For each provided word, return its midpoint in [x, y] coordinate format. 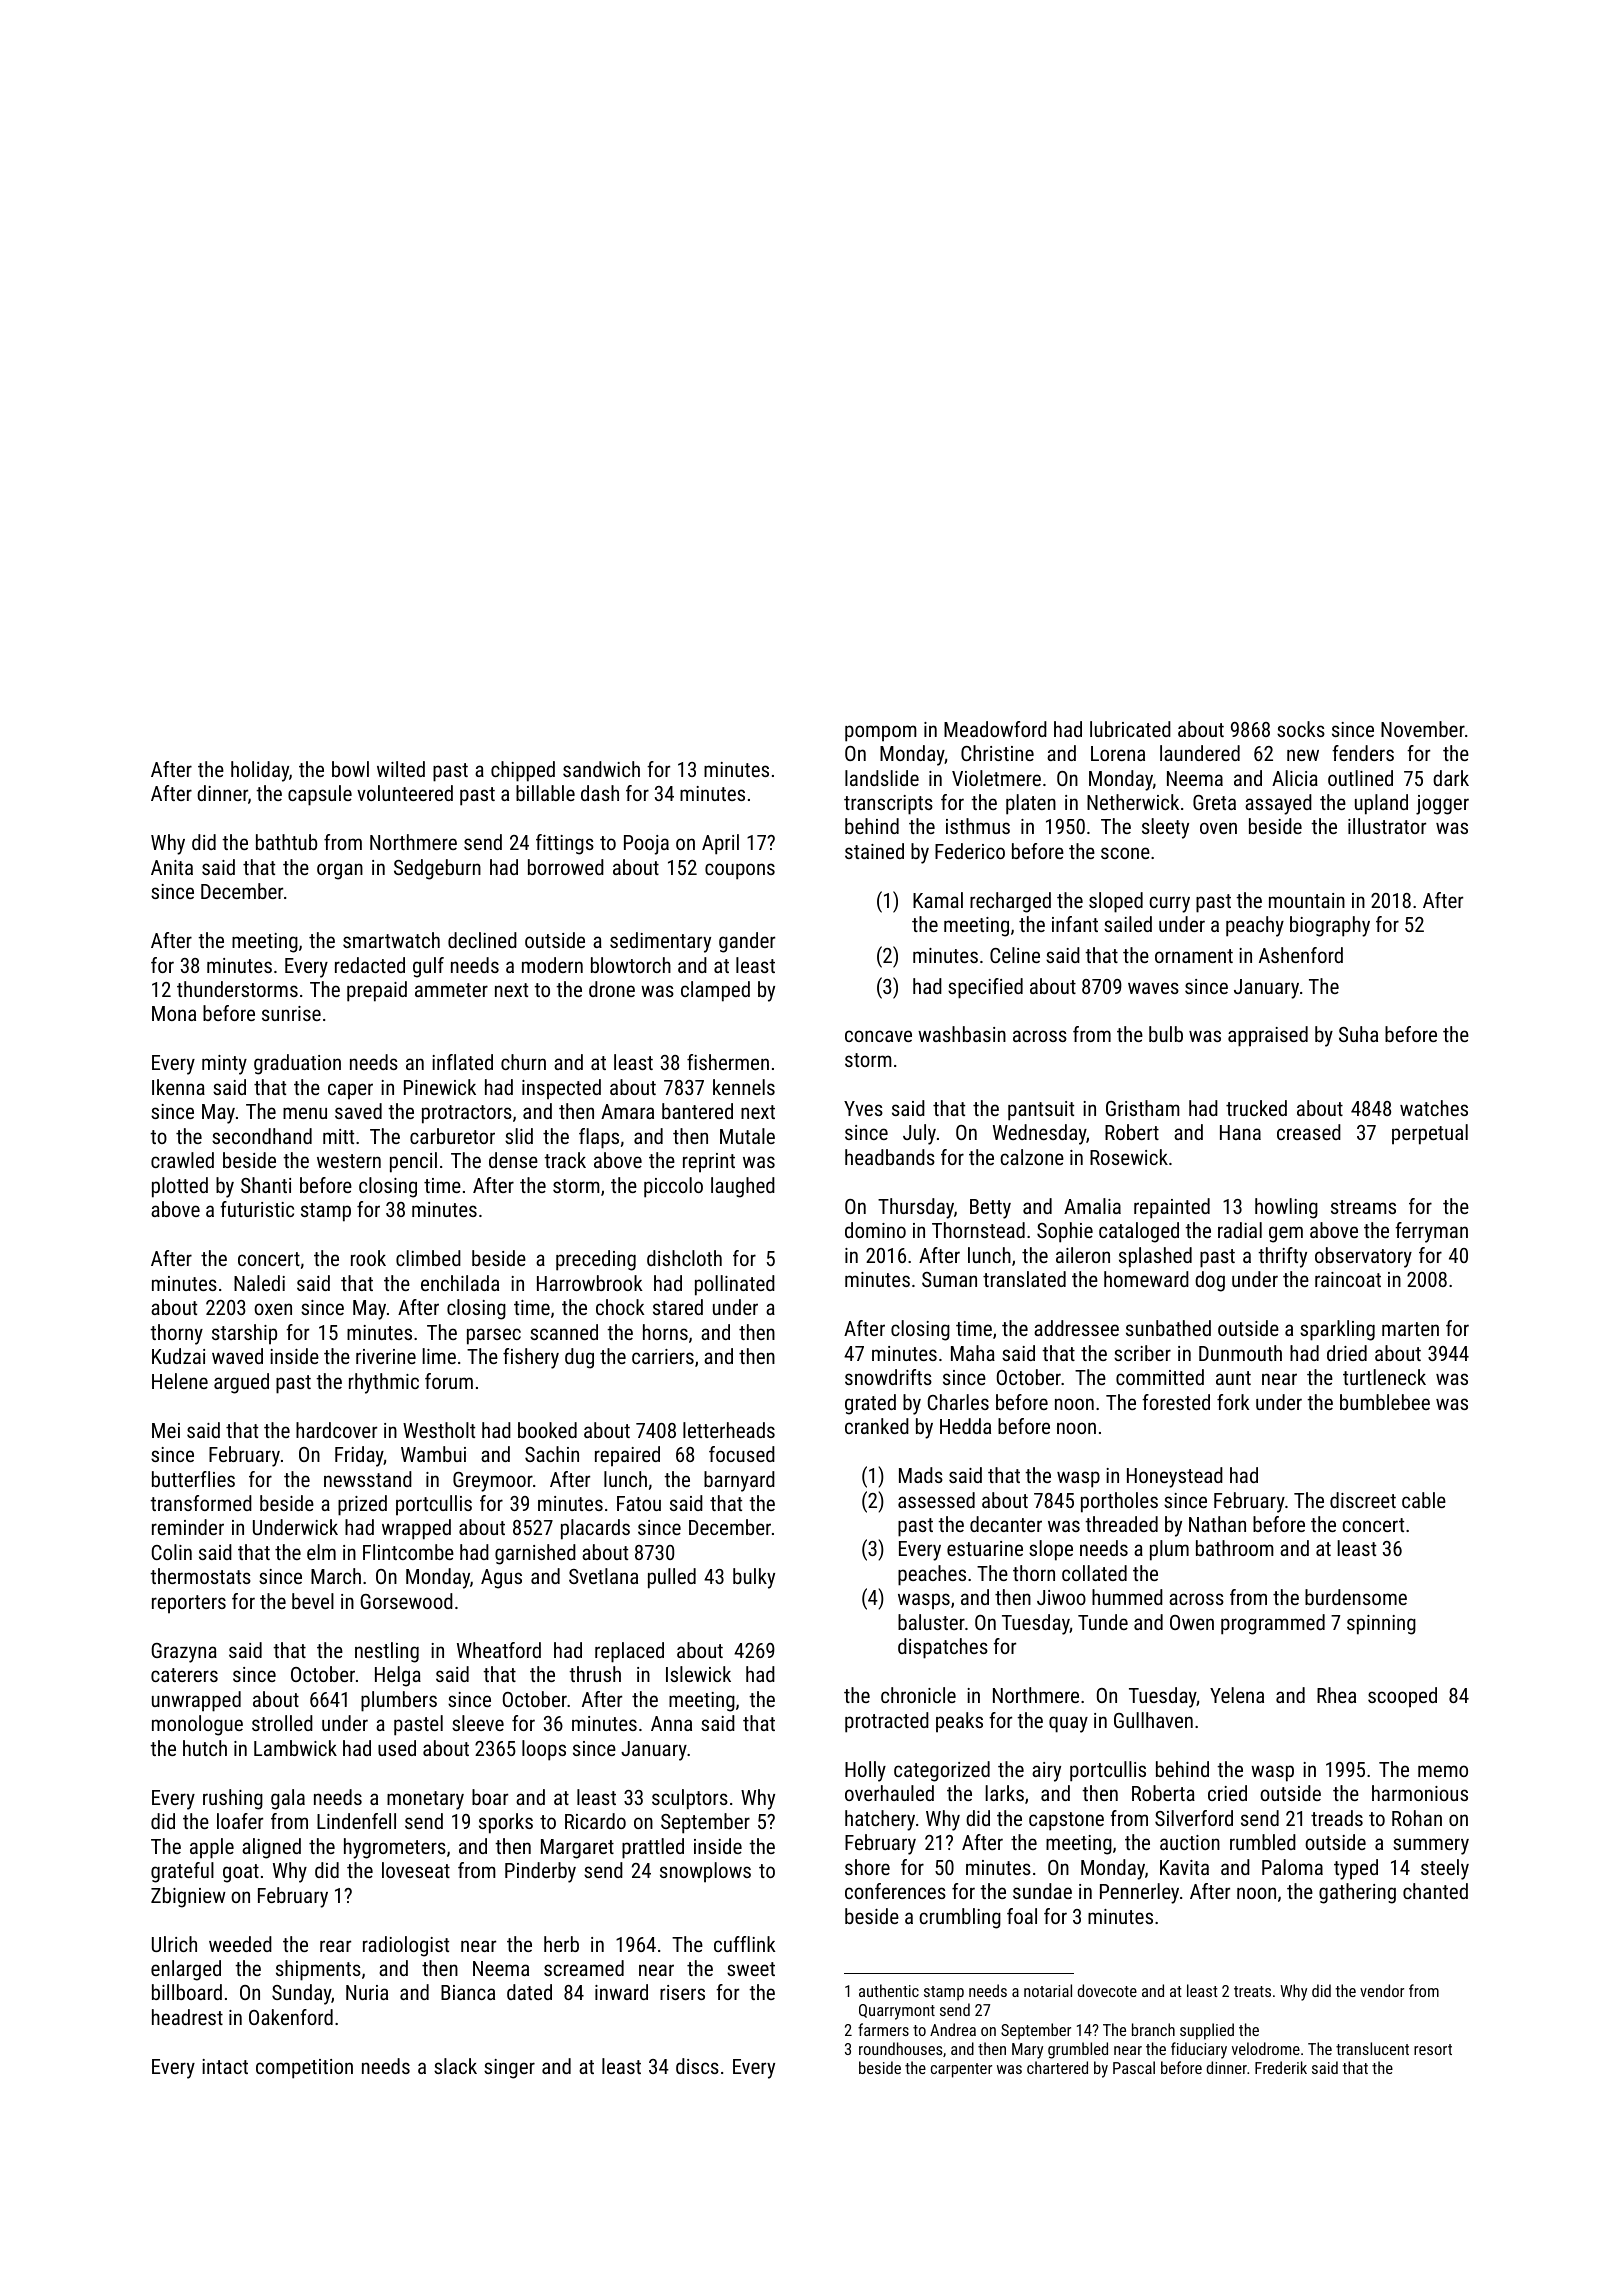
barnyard [739, 1481]
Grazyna [184, 1653]
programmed [1273, 1624]
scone [1125, 853]
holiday [260, 771]
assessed [936, 1500]
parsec [494, 1336]
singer [509, 2069]
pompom [881, 733]
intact [225, 2066]
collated [1094, 1573]
